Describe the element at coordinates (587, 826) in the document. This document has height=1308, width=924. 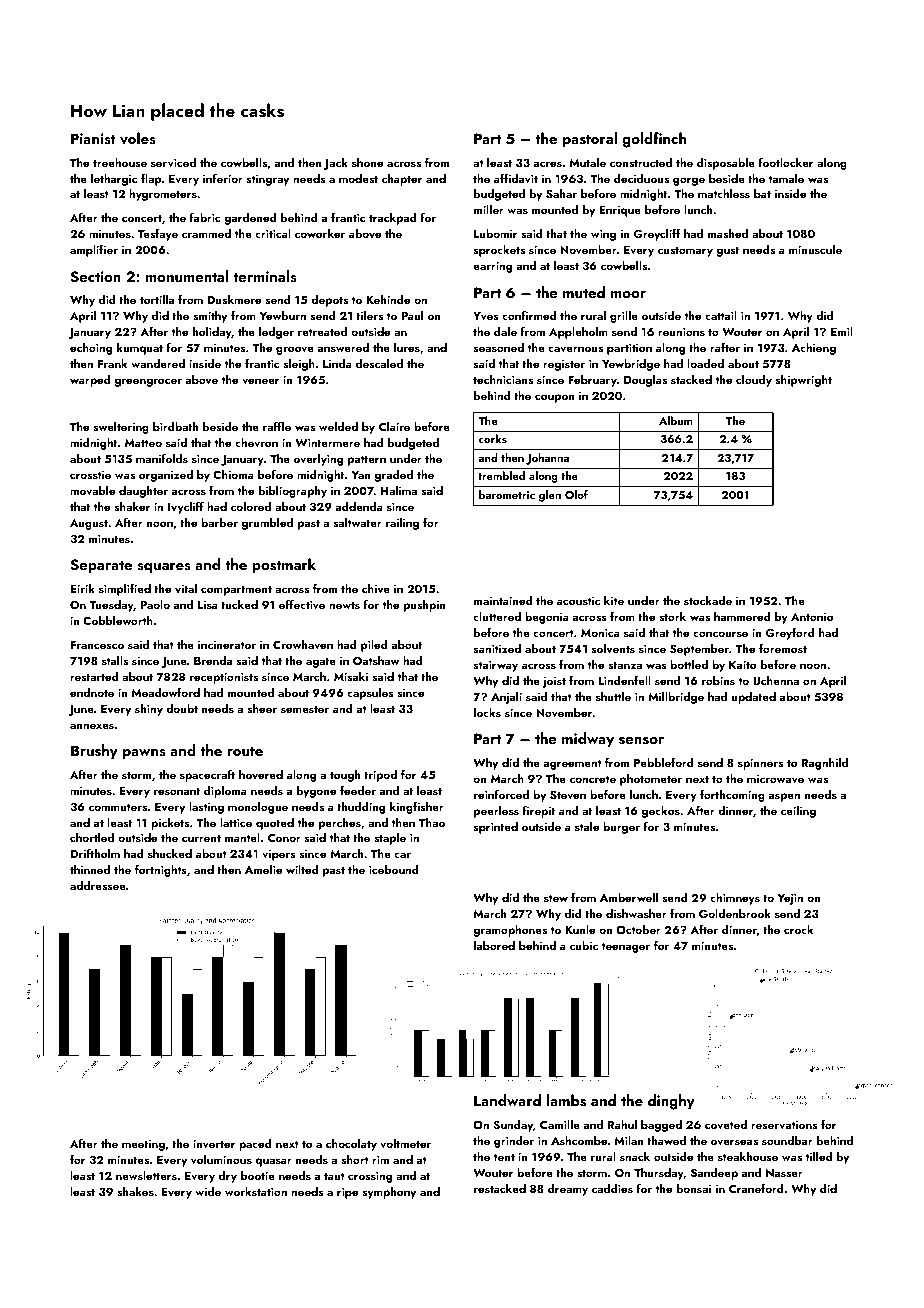
I see `stale` at that location.
